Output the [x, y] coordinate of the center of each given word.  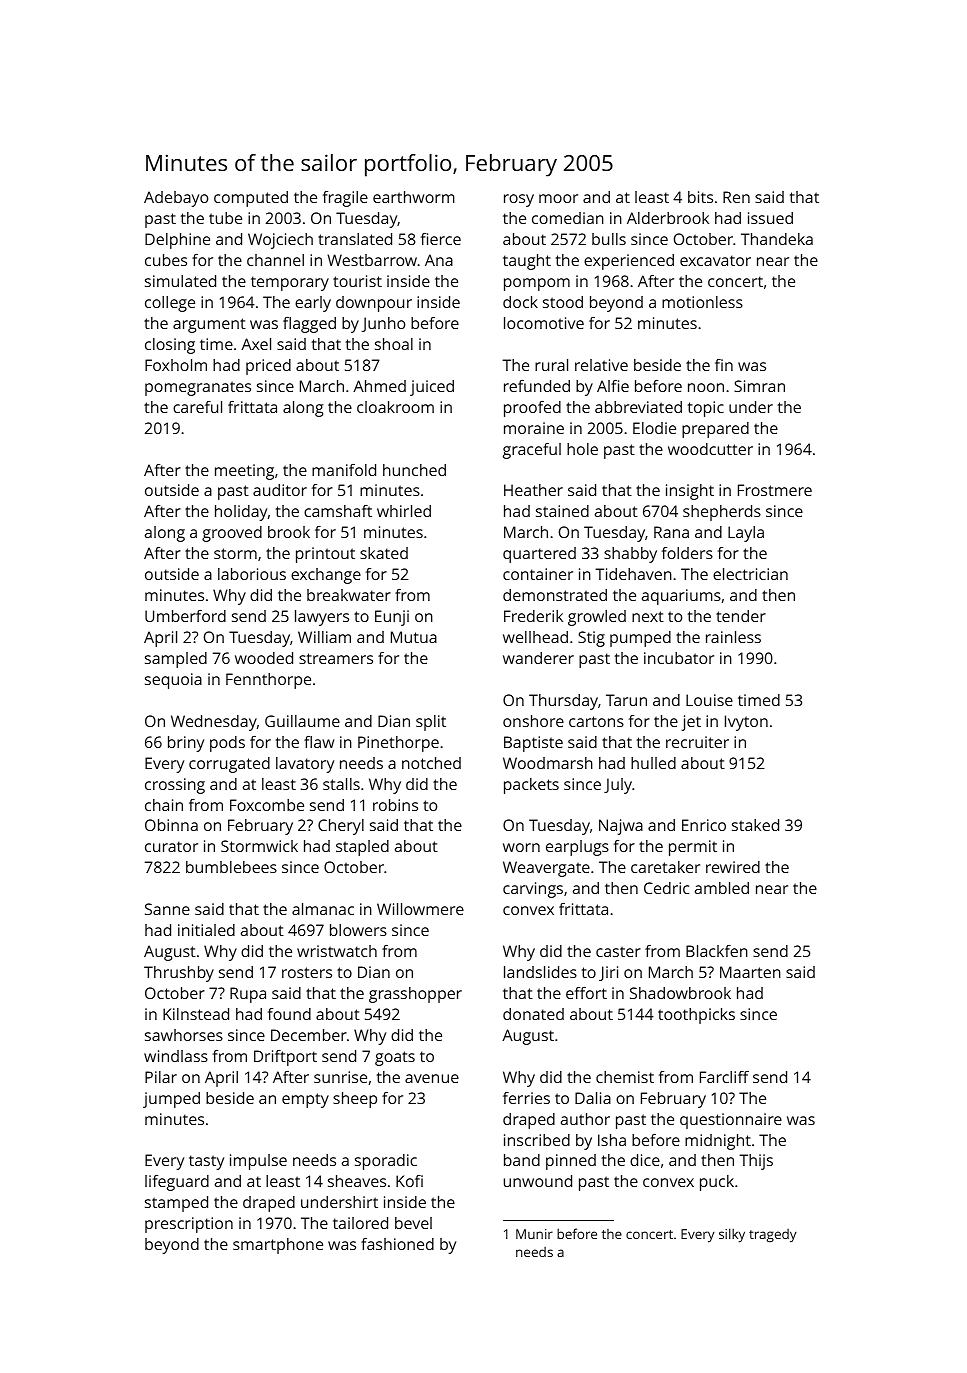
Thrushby [179, 974]
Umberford [185, 616]
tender [741, 616]
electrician [750, 574]
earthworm [414, 197]
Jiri [608, 973]
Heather [533, 490]
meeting [244, 472]
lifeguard [177, 1183]
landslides [540, 972]
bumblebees [231, 867]
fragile [345, 199]
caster [618, 951]
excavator [715, 260]
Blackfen [717, 951]
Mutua [414, 637]
